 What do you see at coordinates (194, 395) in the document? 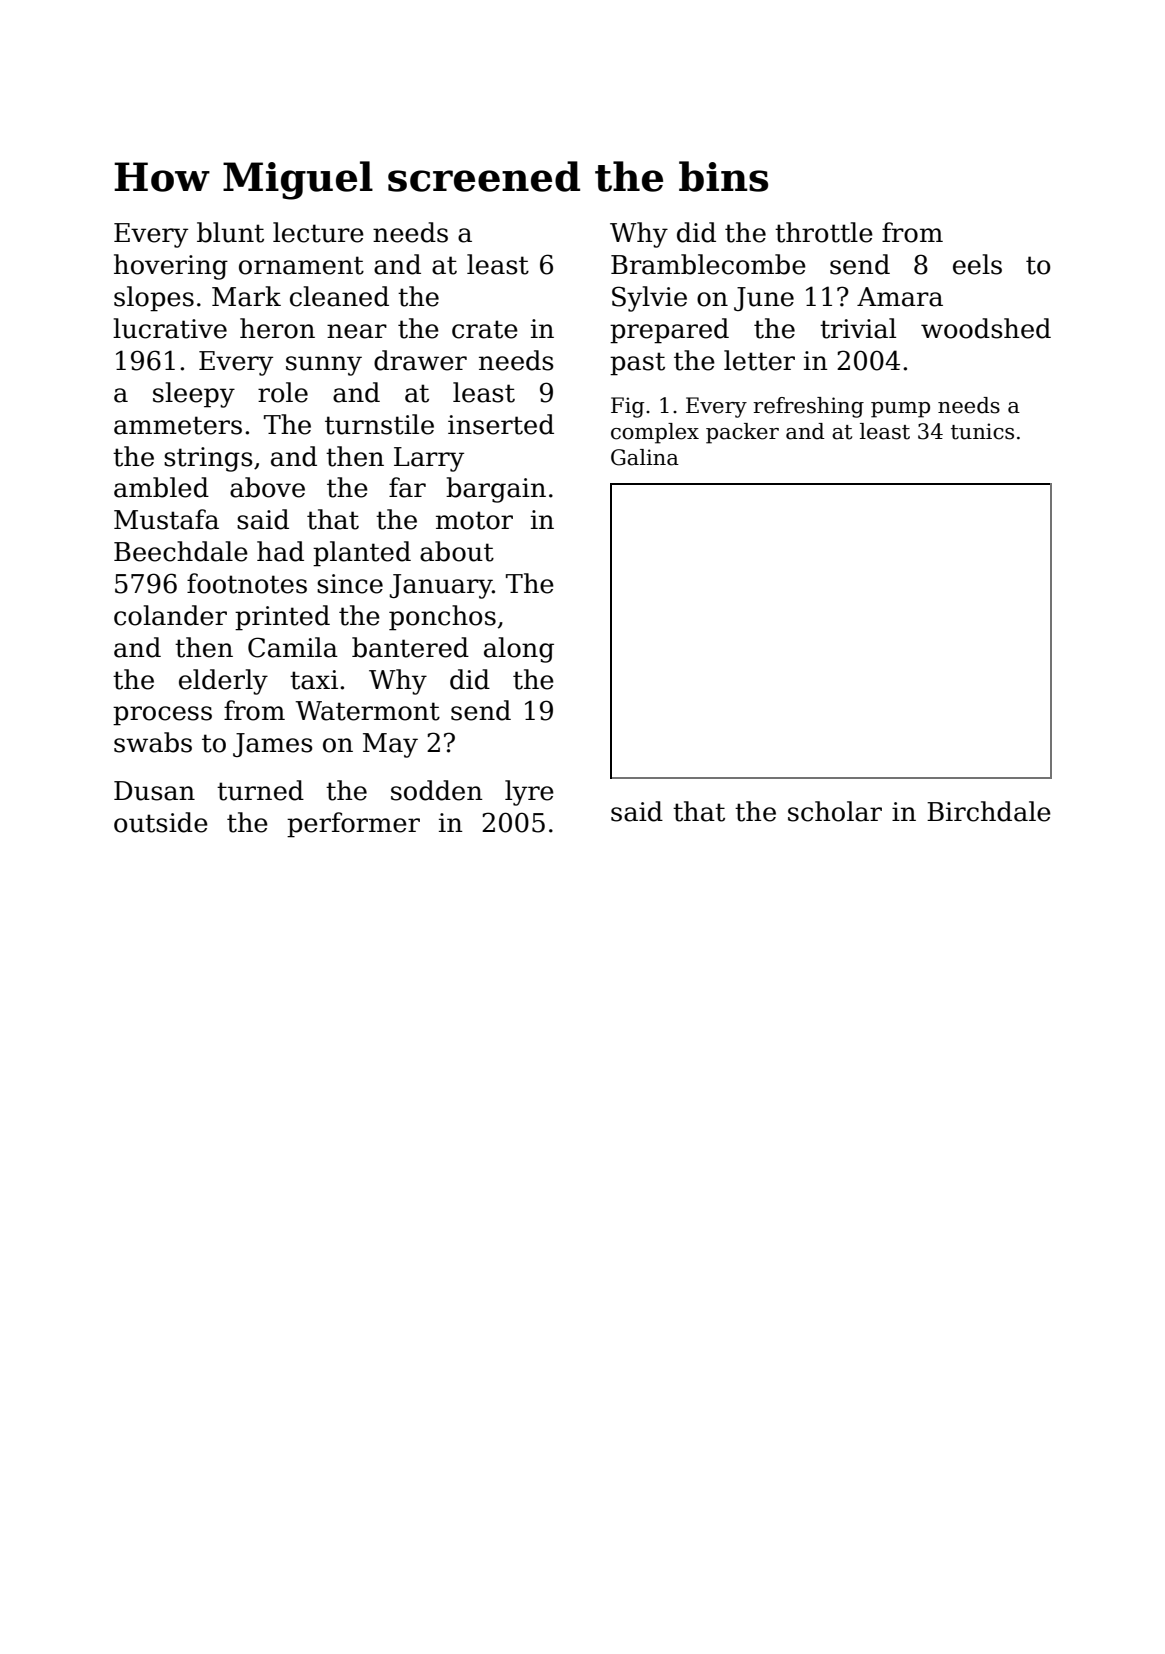
I see `sleepy` at bounding box center [194, 395].
